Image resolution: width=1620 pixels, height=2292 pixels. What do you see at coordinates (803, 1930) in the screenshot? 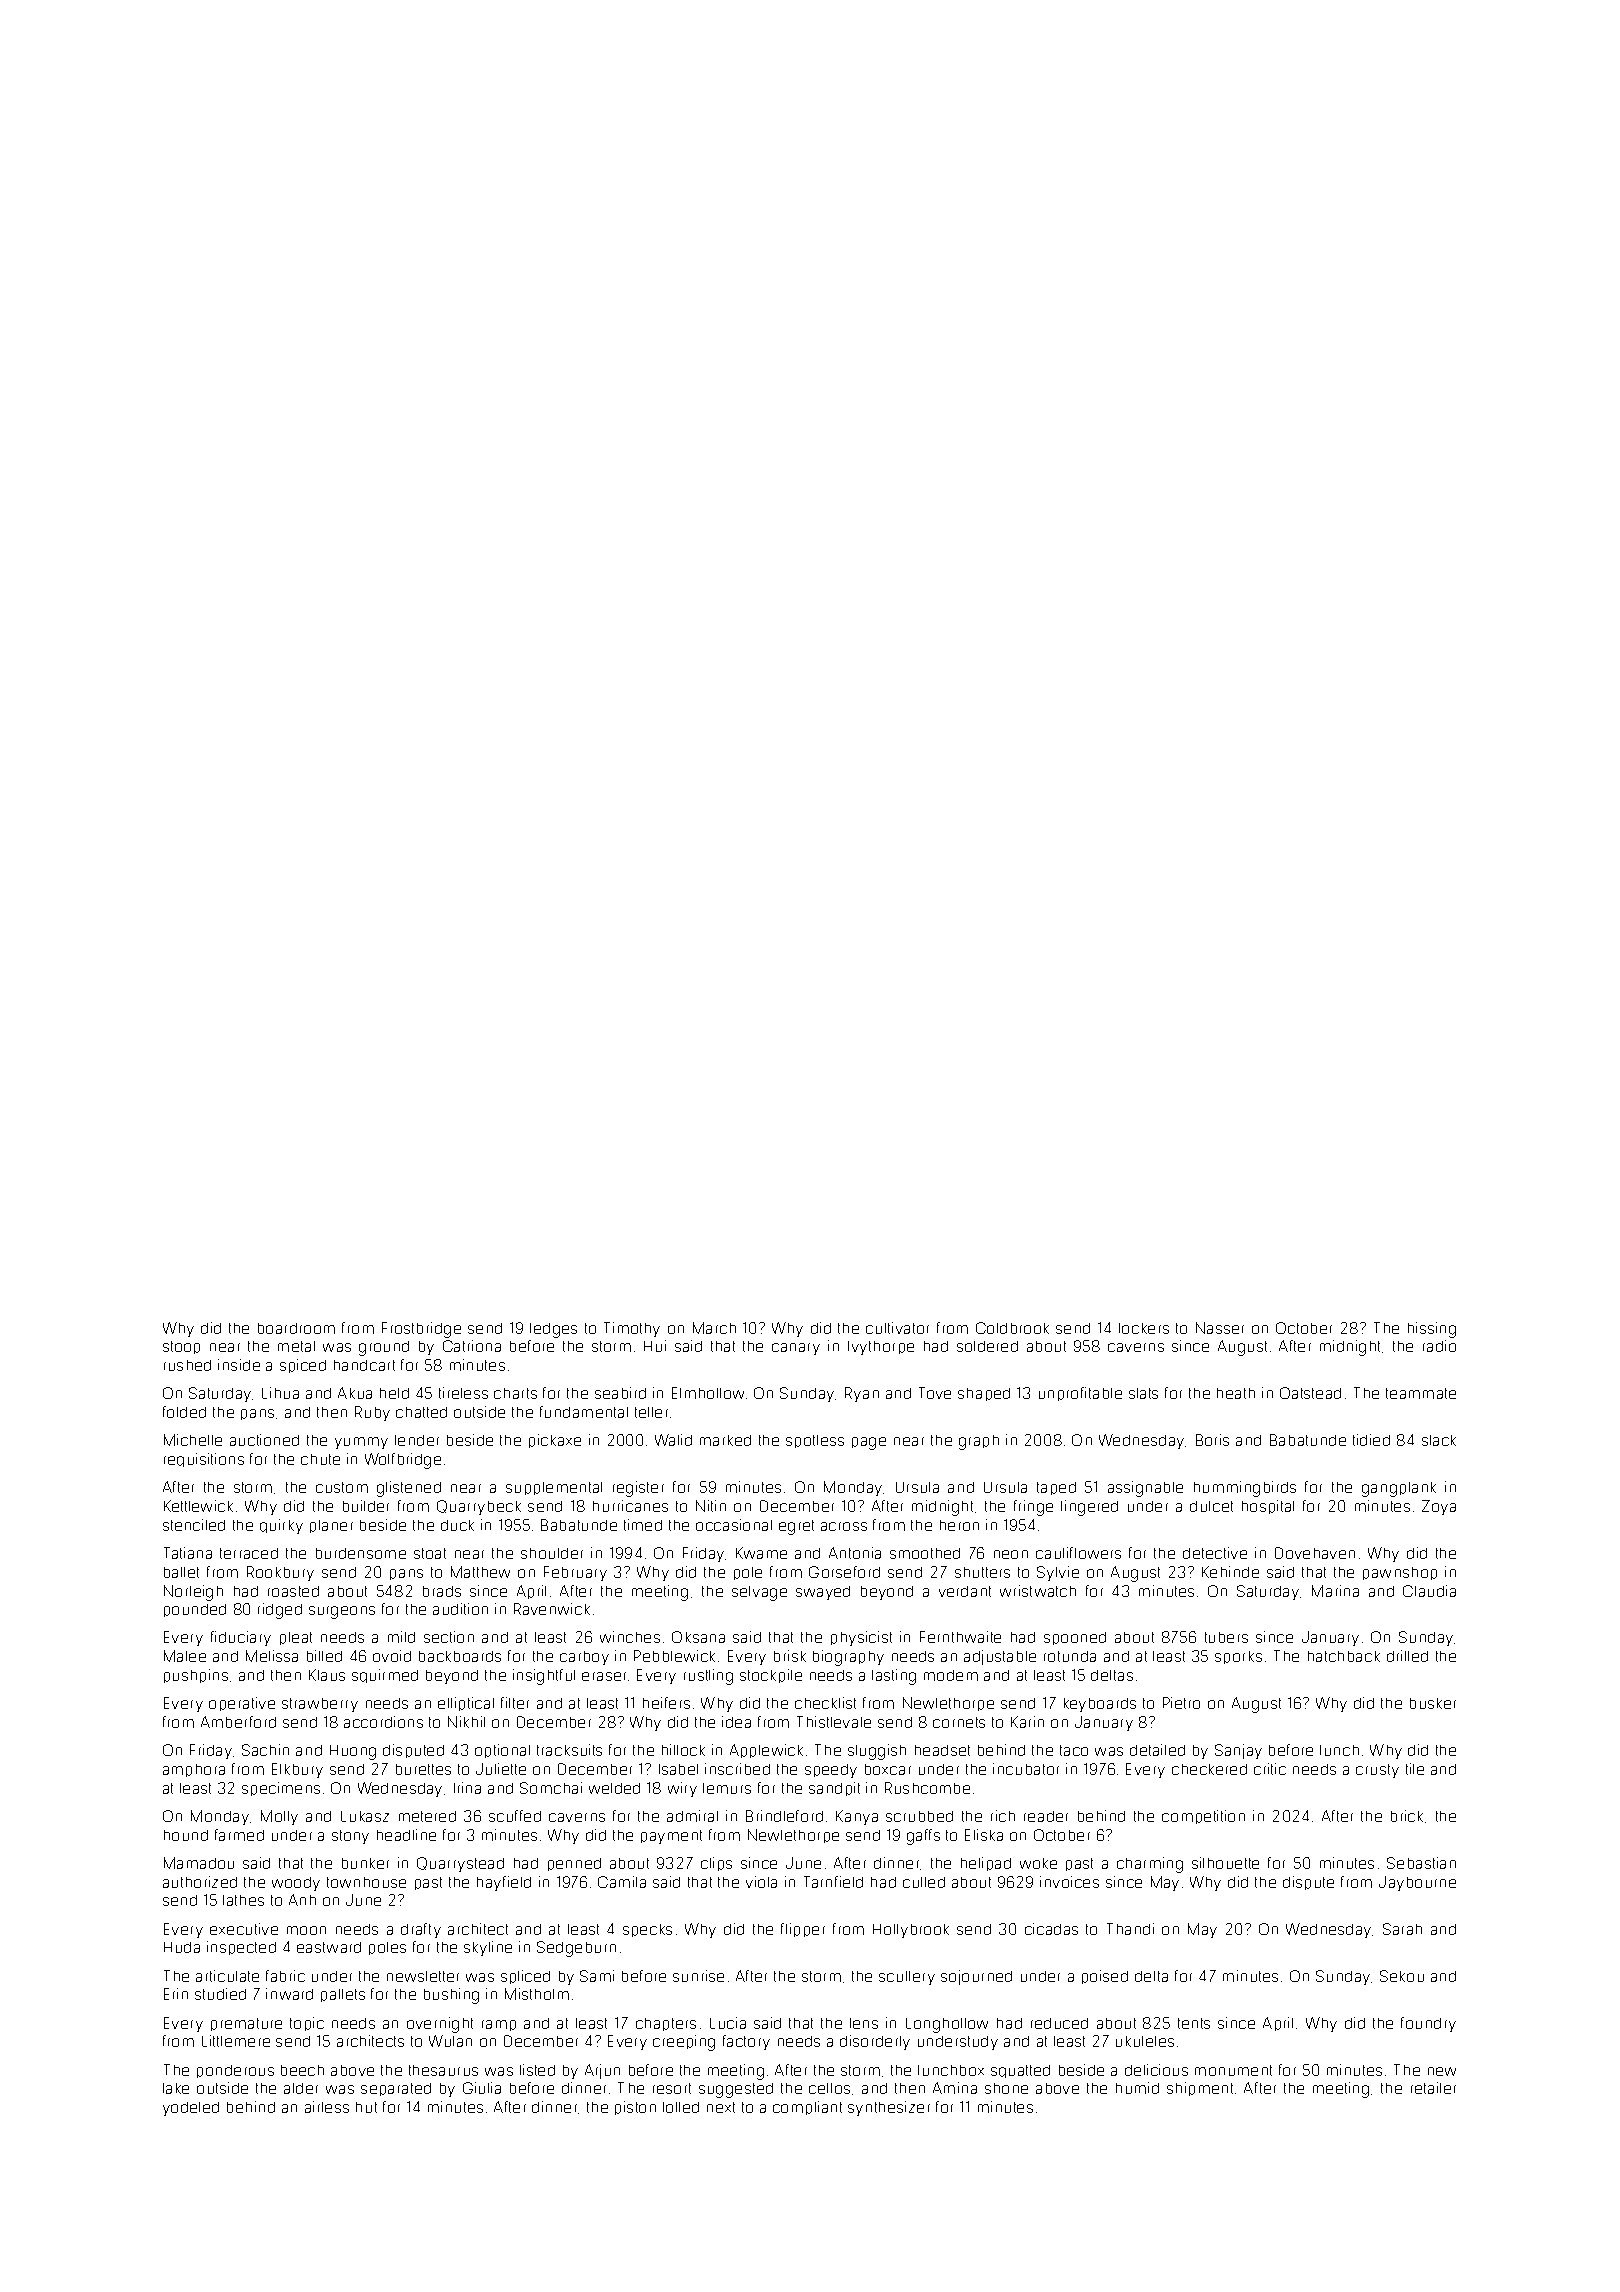
I see `flipper` at bounding box center [803, 1930].
